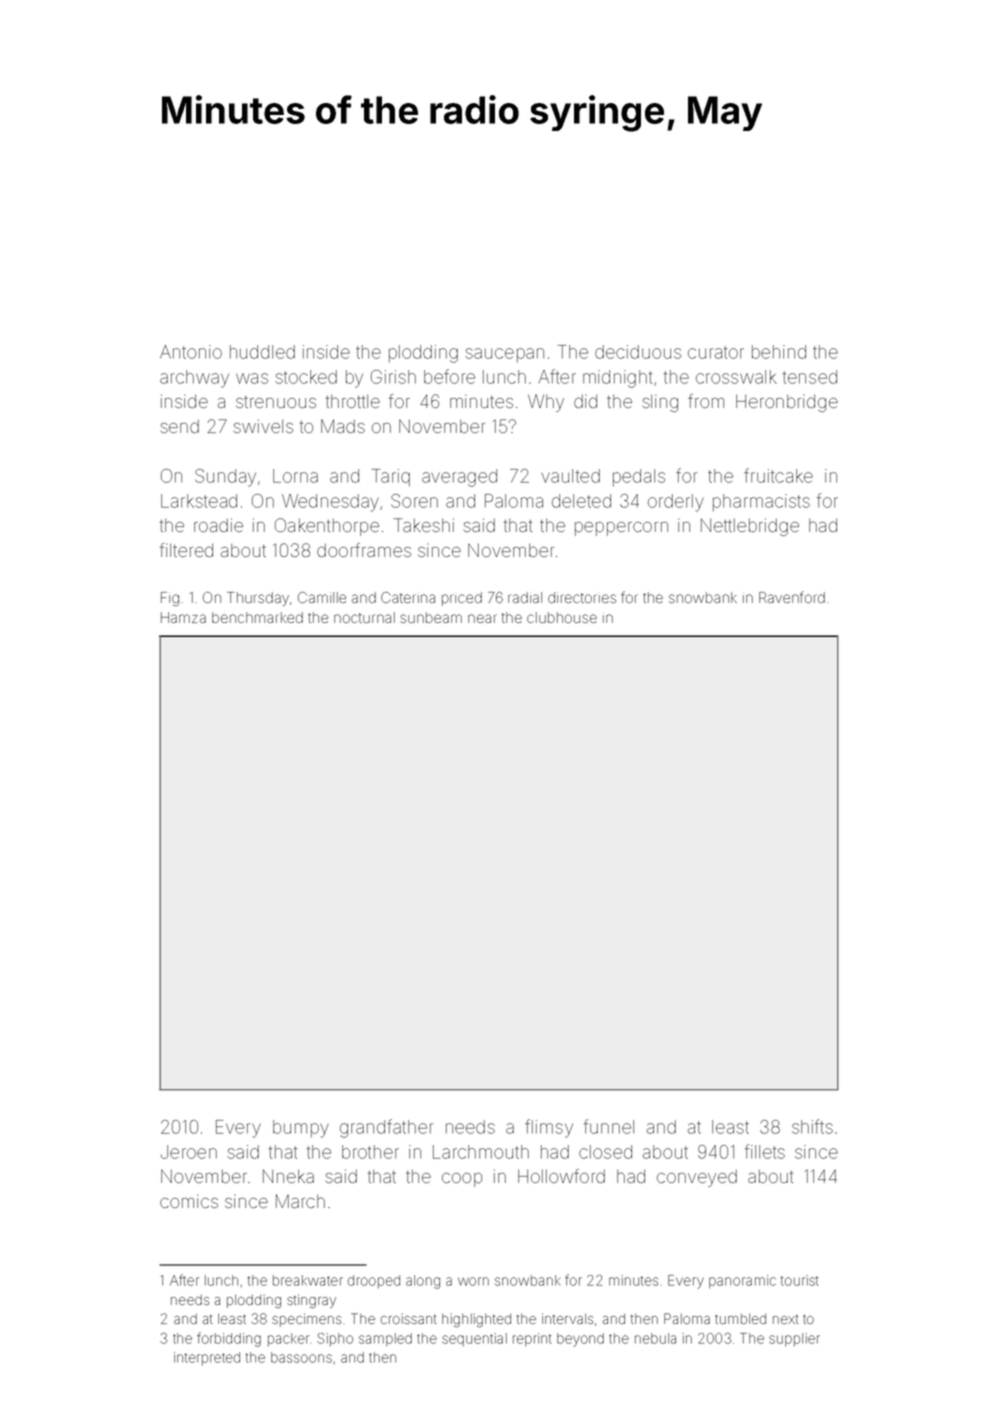  What do you see at coordinates (562, 617) in the document?
I see `clubhouse` at bounding box center [562, 617].
